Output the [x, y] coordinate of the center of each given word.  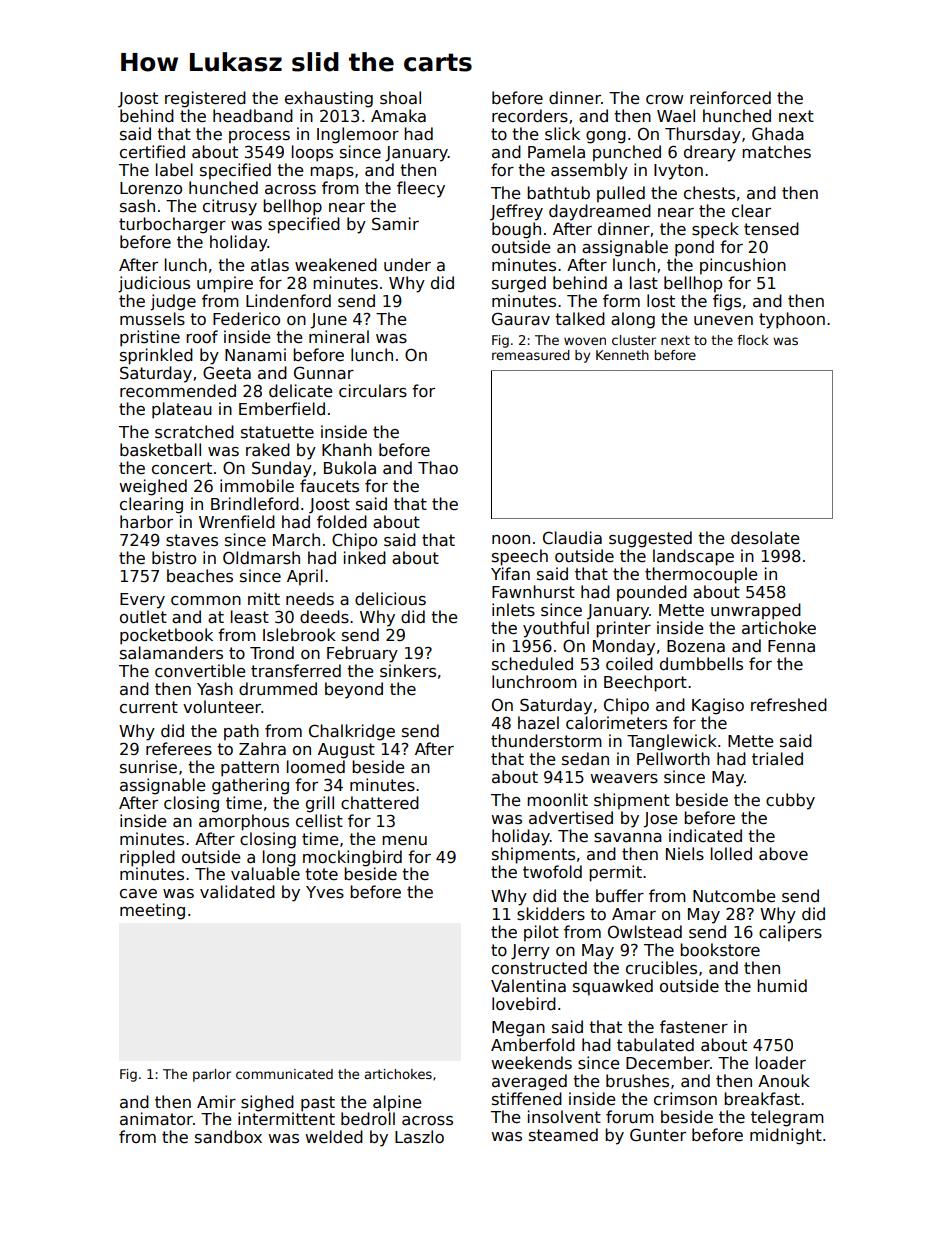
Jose [660, 820]
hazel [538, 722]
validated [237, 892]
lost [661, 301]
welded [334, 1136]
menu [404, 840]
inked [365, 557]
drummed [278, 688]
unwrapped [756, 611]
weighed [153, 487]
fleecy [421, 189]
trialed [777, 759]
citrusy [230, 207]
